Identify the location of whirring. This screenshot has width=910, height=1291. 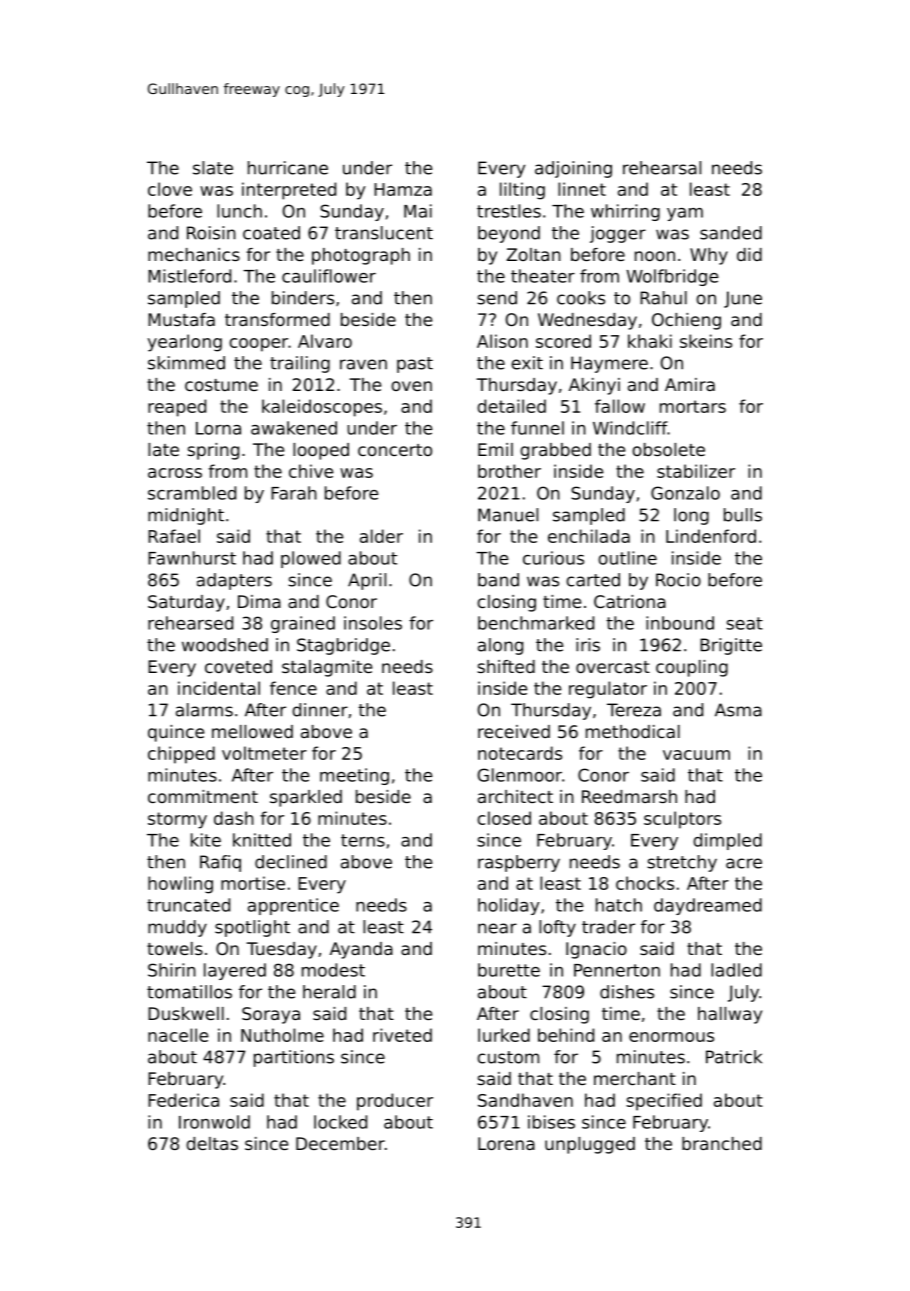
(625, 212).
